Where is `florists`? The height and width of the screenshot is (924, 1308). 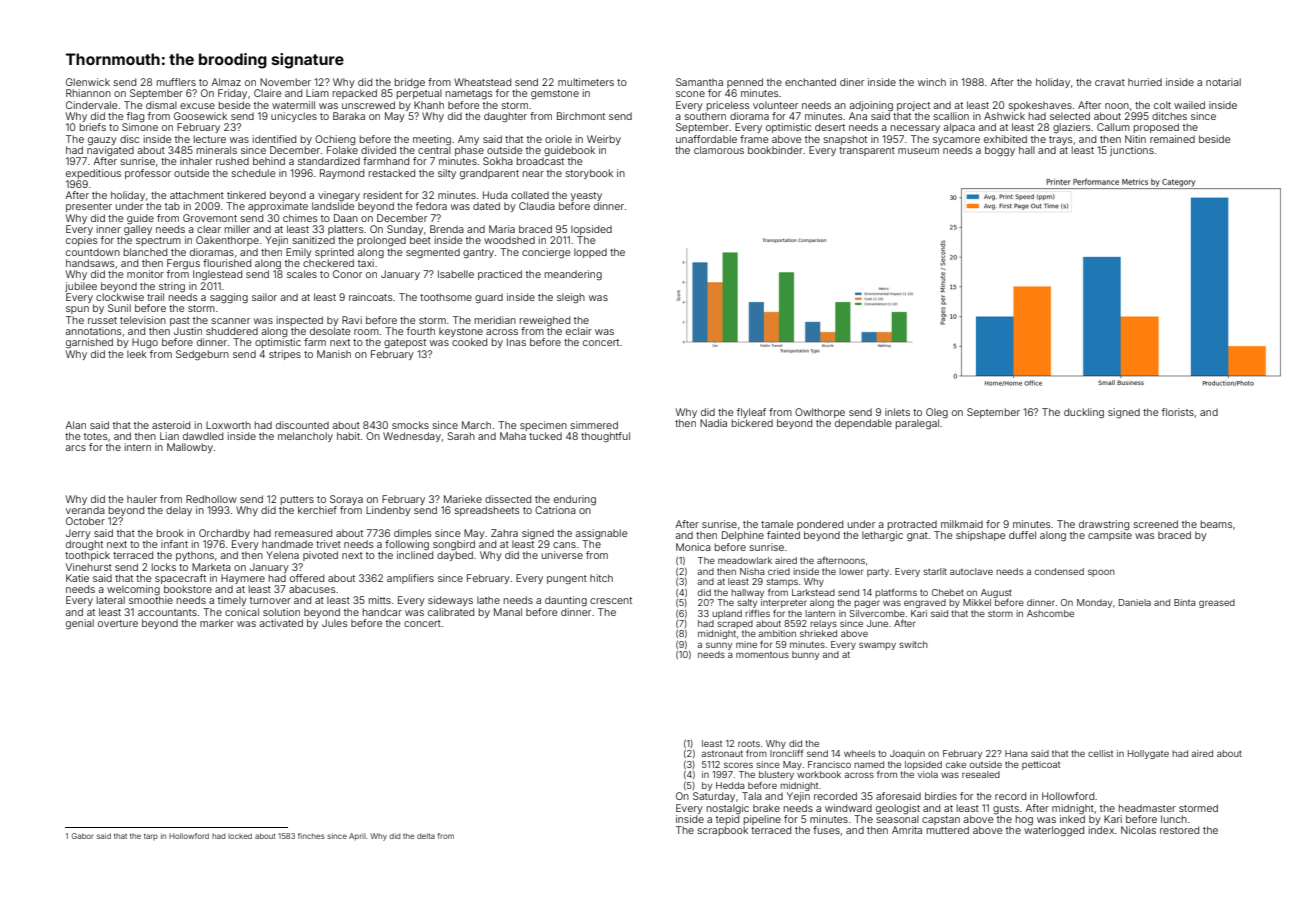
florists is located at coordinates (1178, 412).
